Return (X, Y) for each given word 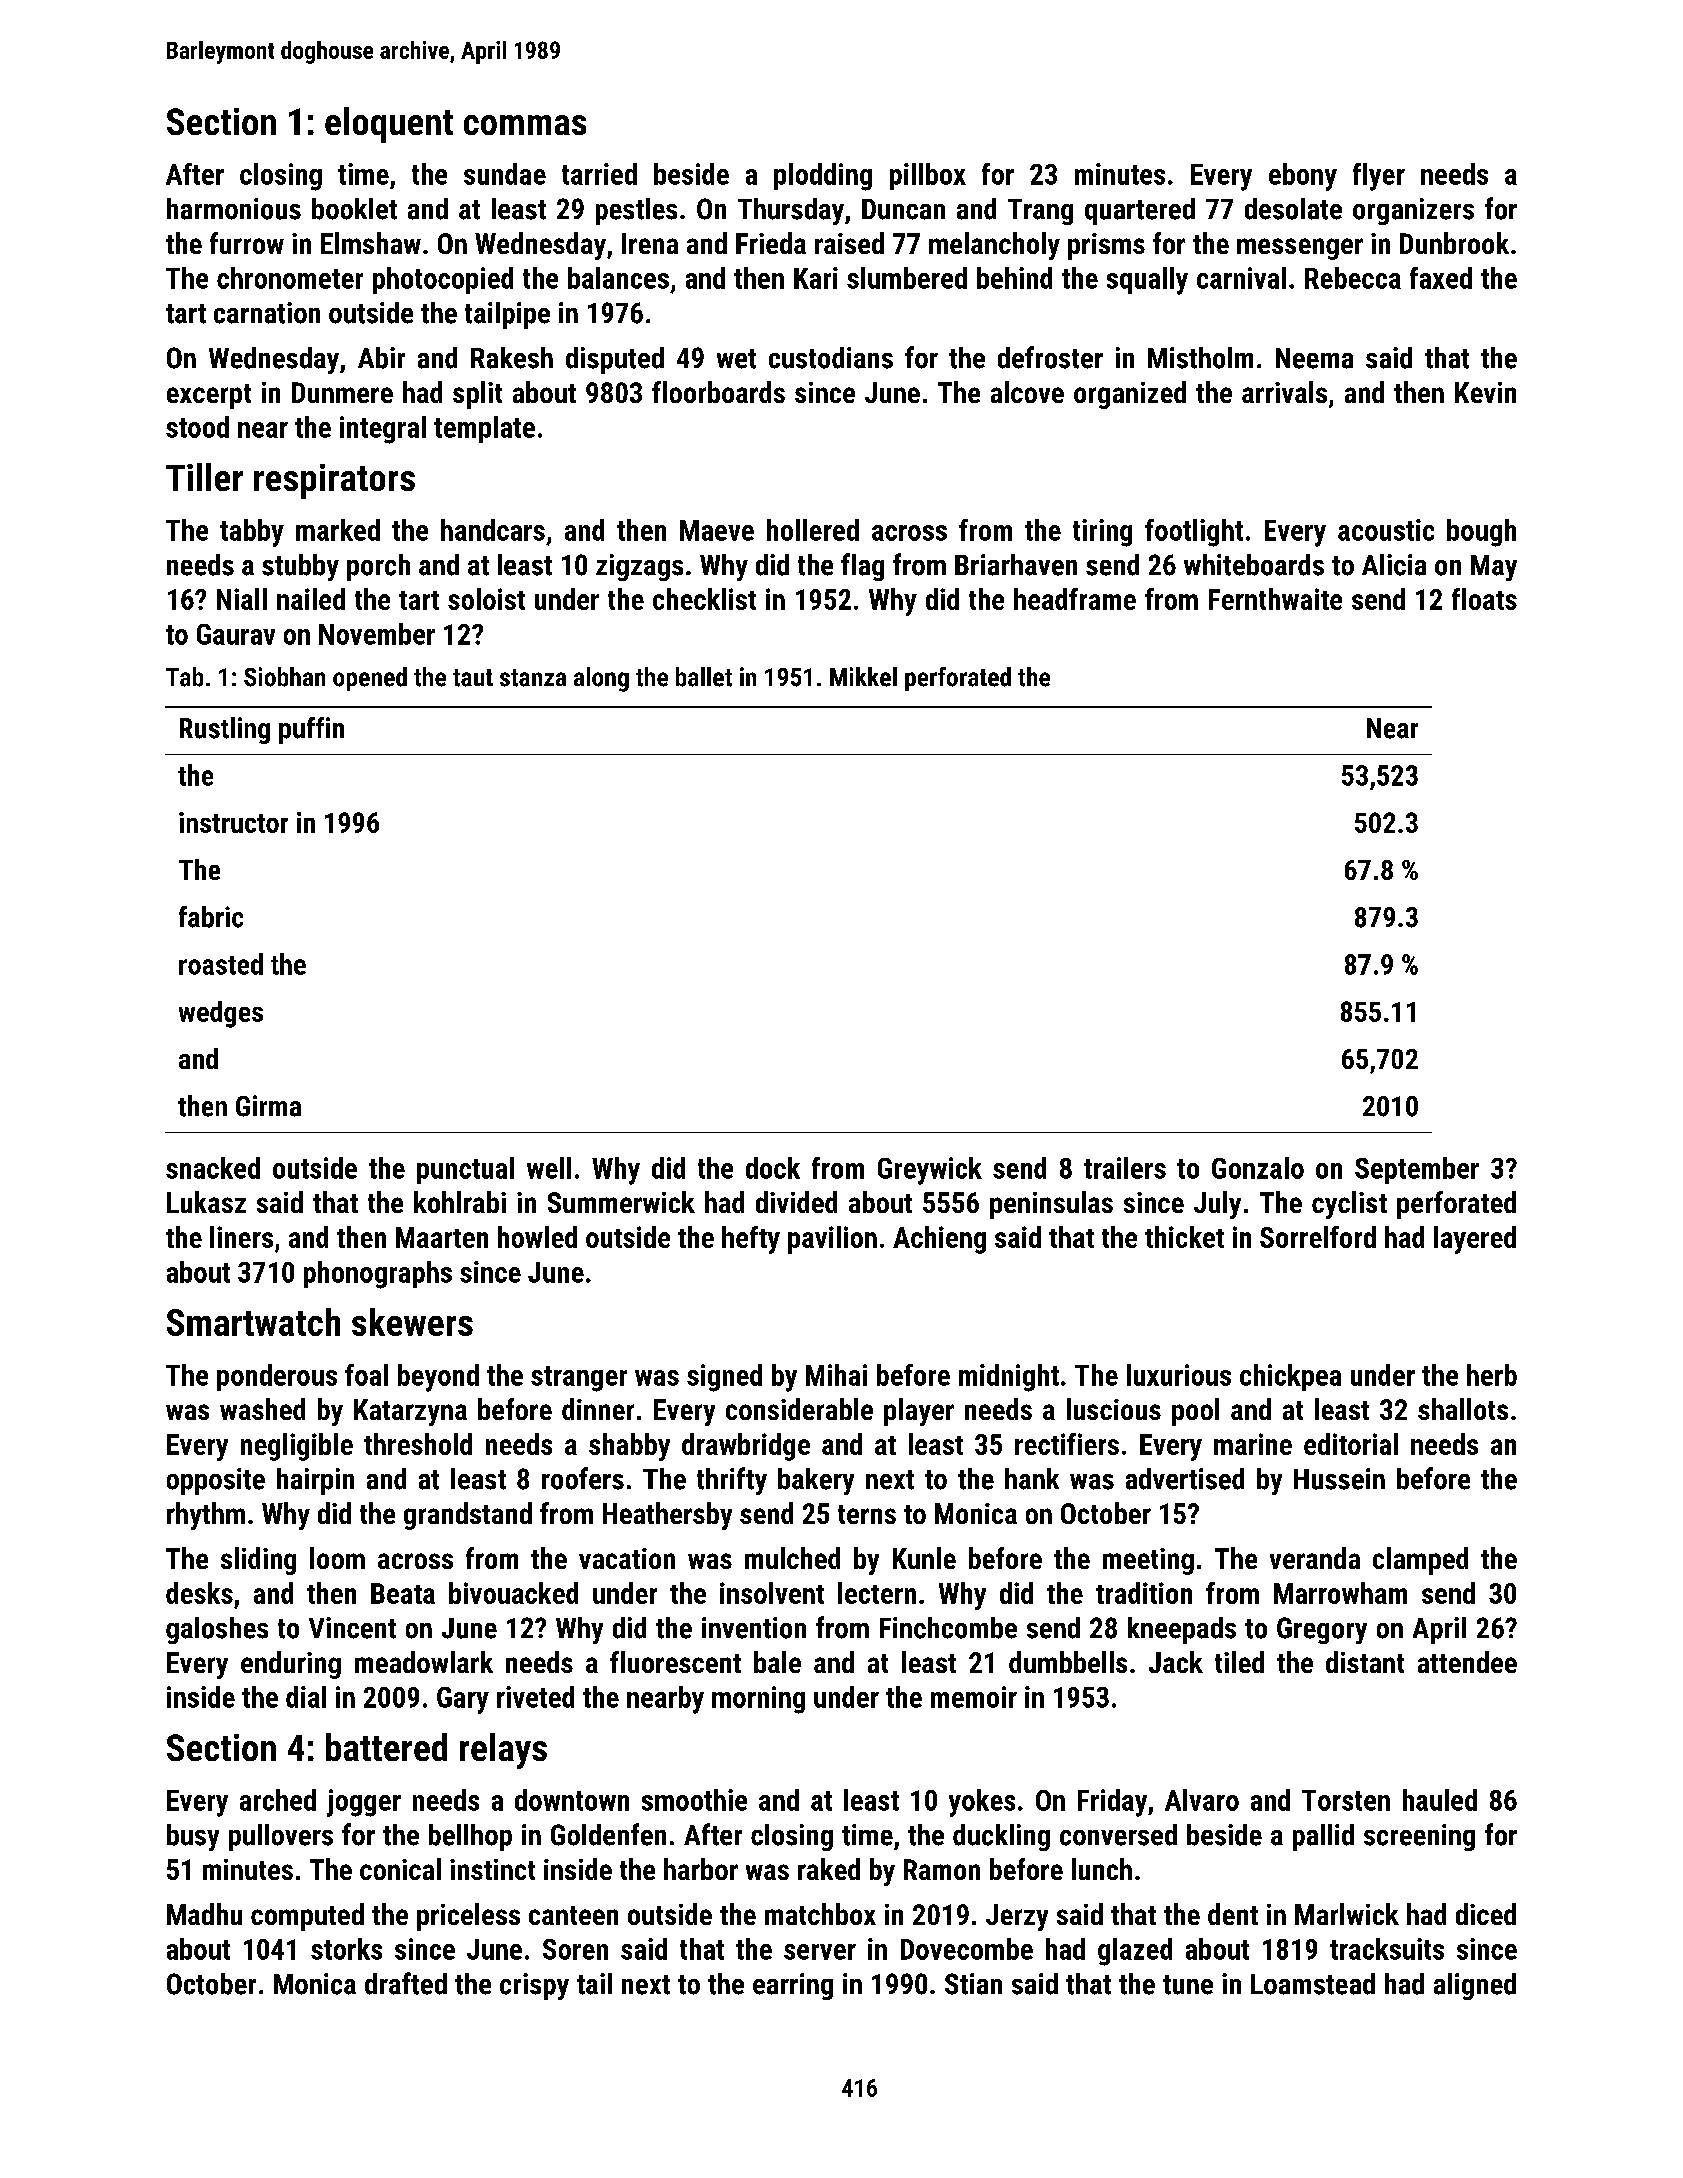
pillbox (928, 176)
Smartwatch (253, 1322)
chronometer (290, 278)
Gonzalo (1258, 1168)
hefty (751, 1240)
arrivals (1284, 392)
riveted (535, 1697)
